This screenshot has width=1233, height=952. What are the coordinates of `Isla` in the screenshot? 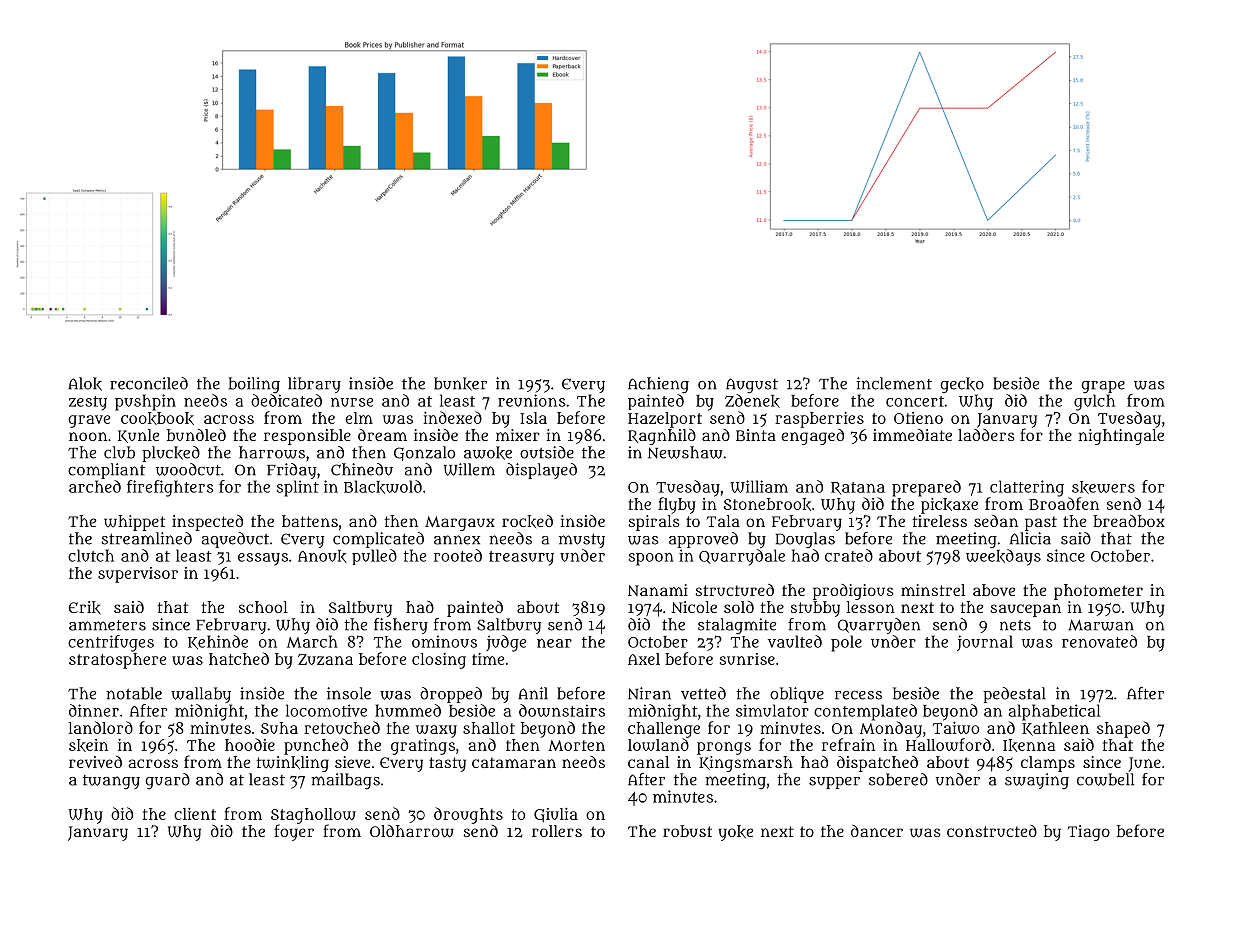 It's located at (533, 418).
